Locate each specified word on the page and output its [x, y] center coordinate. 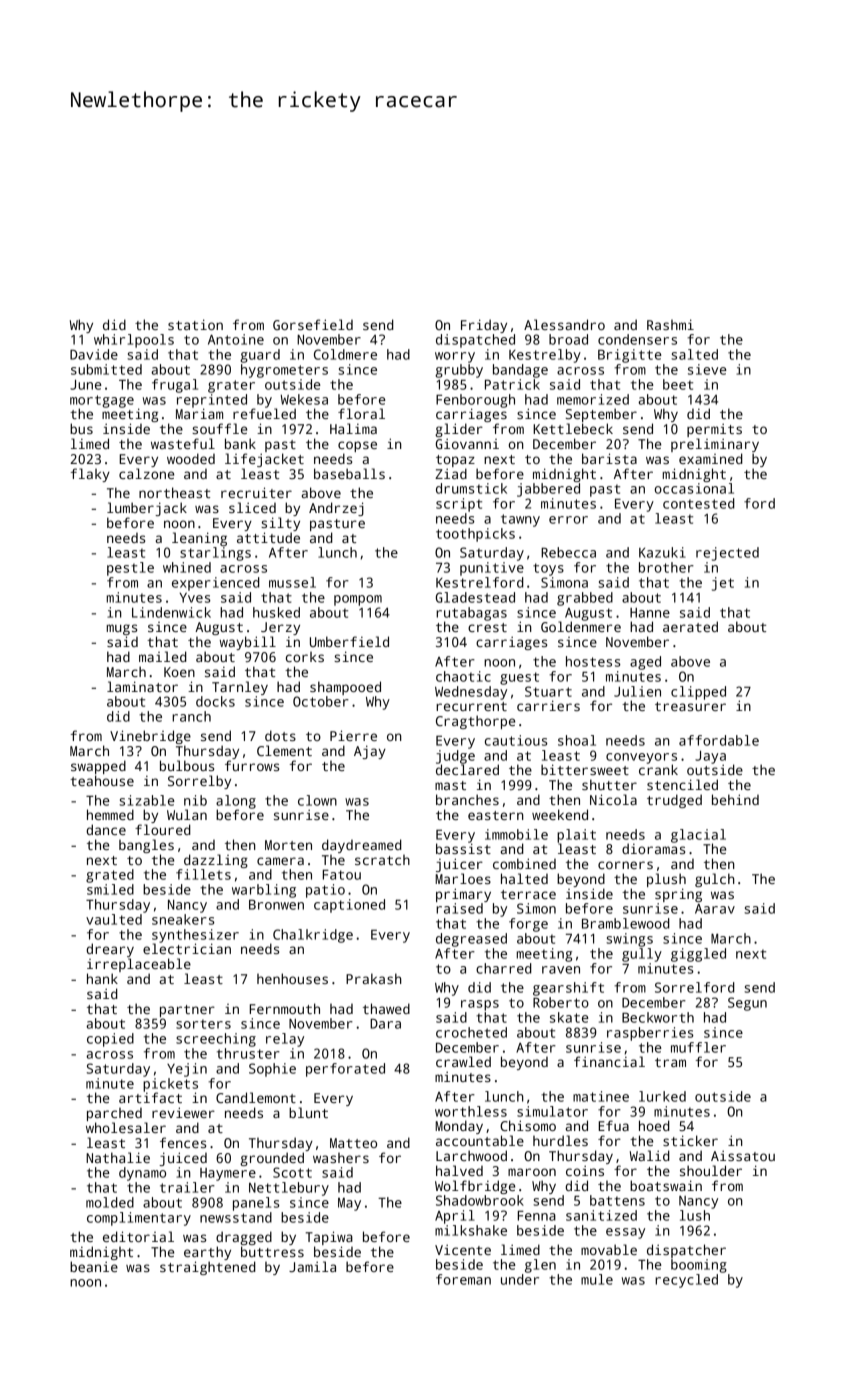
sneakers [183, 919]
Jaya [710, 757]
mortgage [102, 401]
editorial [138, 1236]
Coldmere [345, 354]
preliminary [715, 445]
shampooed [345, 688]
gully [642, 955]
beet [678, 384]
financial [609, 1061]
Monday [459, 1127]
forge [528, 925]
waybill [248, 643]
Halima [353, 428]
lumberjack [147, 509]
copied [110, 1040]
